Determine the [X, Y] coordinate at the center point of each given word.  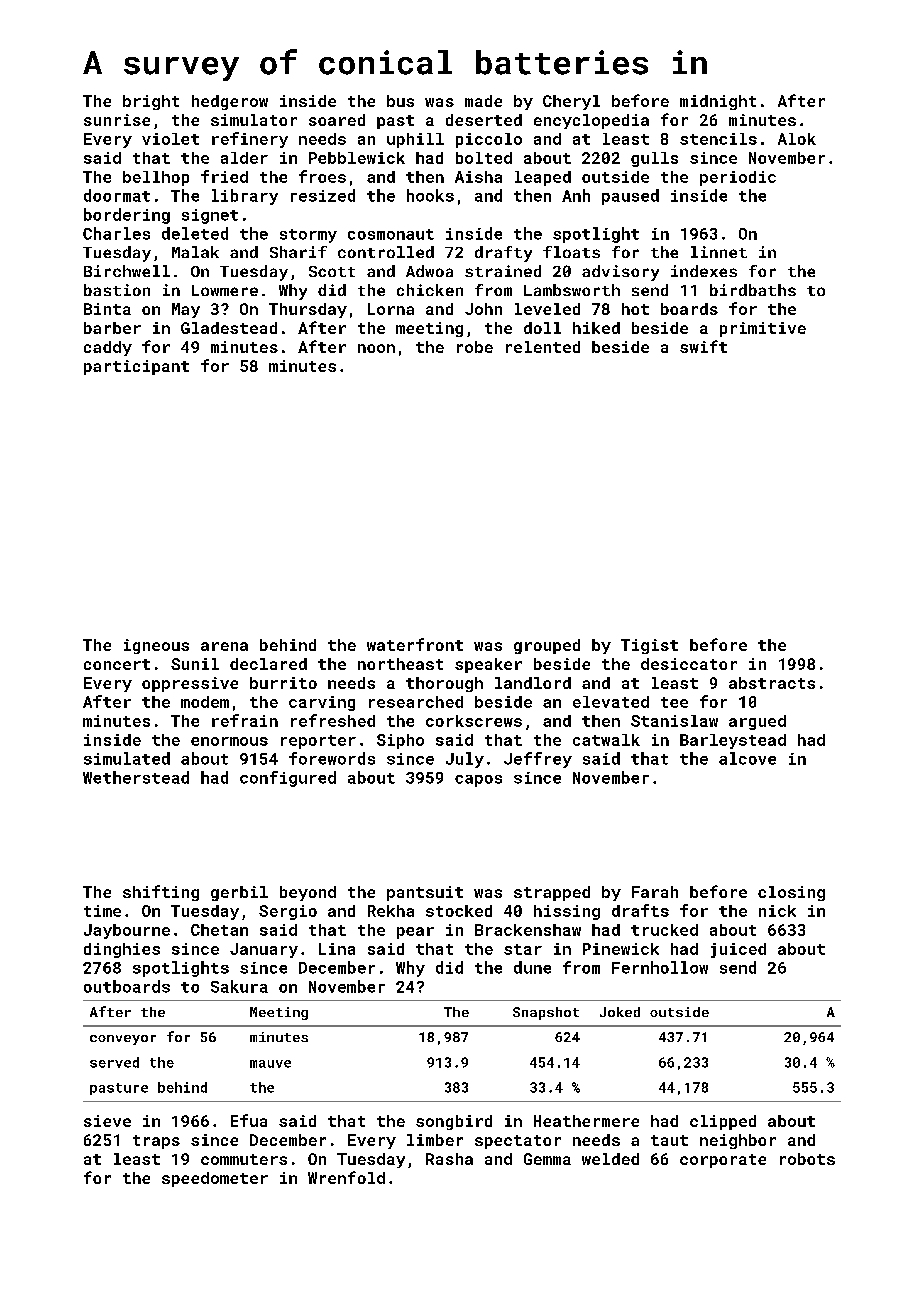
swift [703, 346]
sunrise [117, 120]
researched [416, 702]
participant [136, 367]
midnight [718, 102]
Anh [576, 195]
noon [376, 348]
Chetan [219, 930]
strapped [552, 893]
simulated [127, 758]
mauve [270, 1064]
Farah [655, 892]
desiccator [689, 664]
